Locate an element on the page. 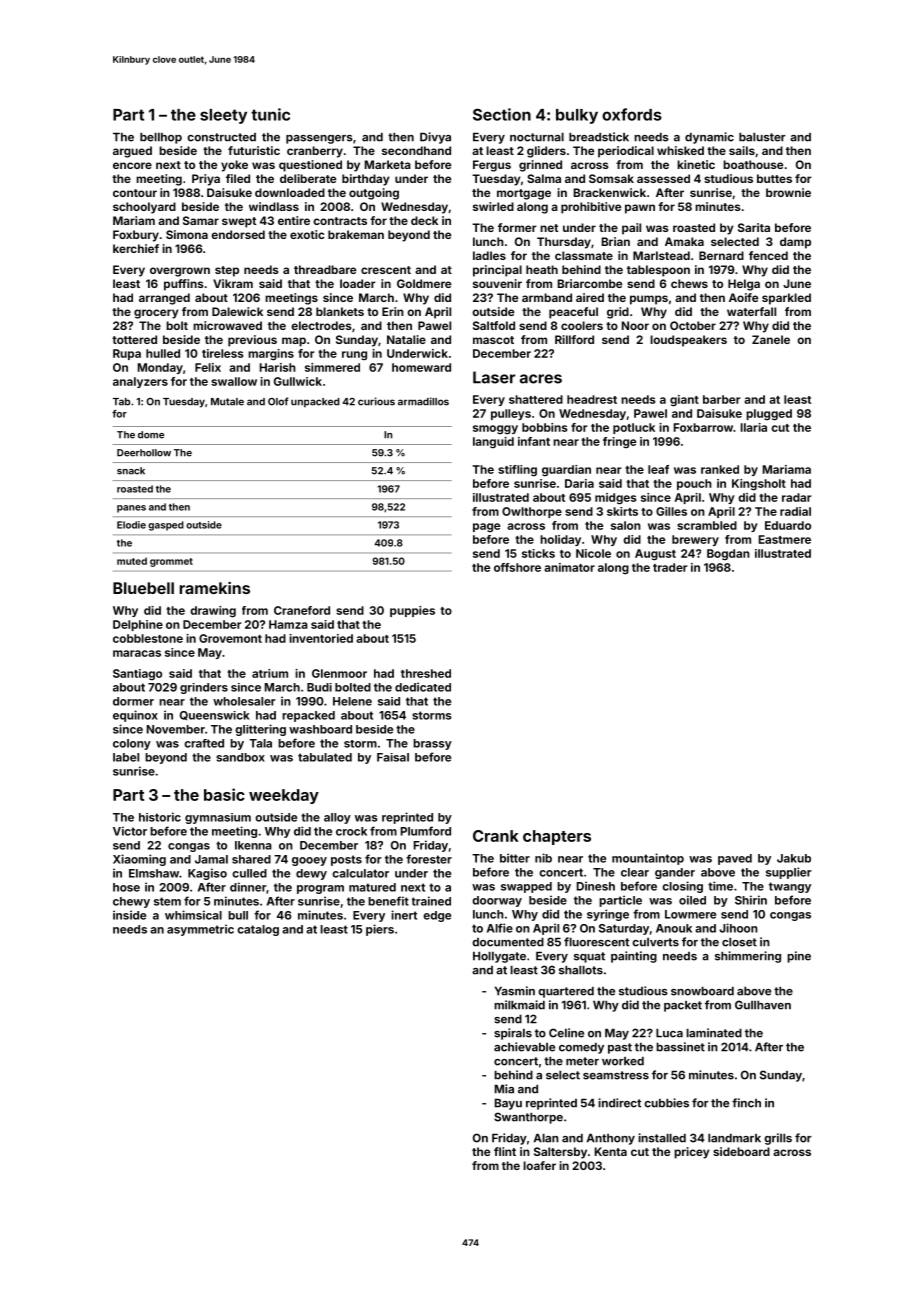 This image has height=1308, width=924. assessed is located at coordinates (663, 178).
